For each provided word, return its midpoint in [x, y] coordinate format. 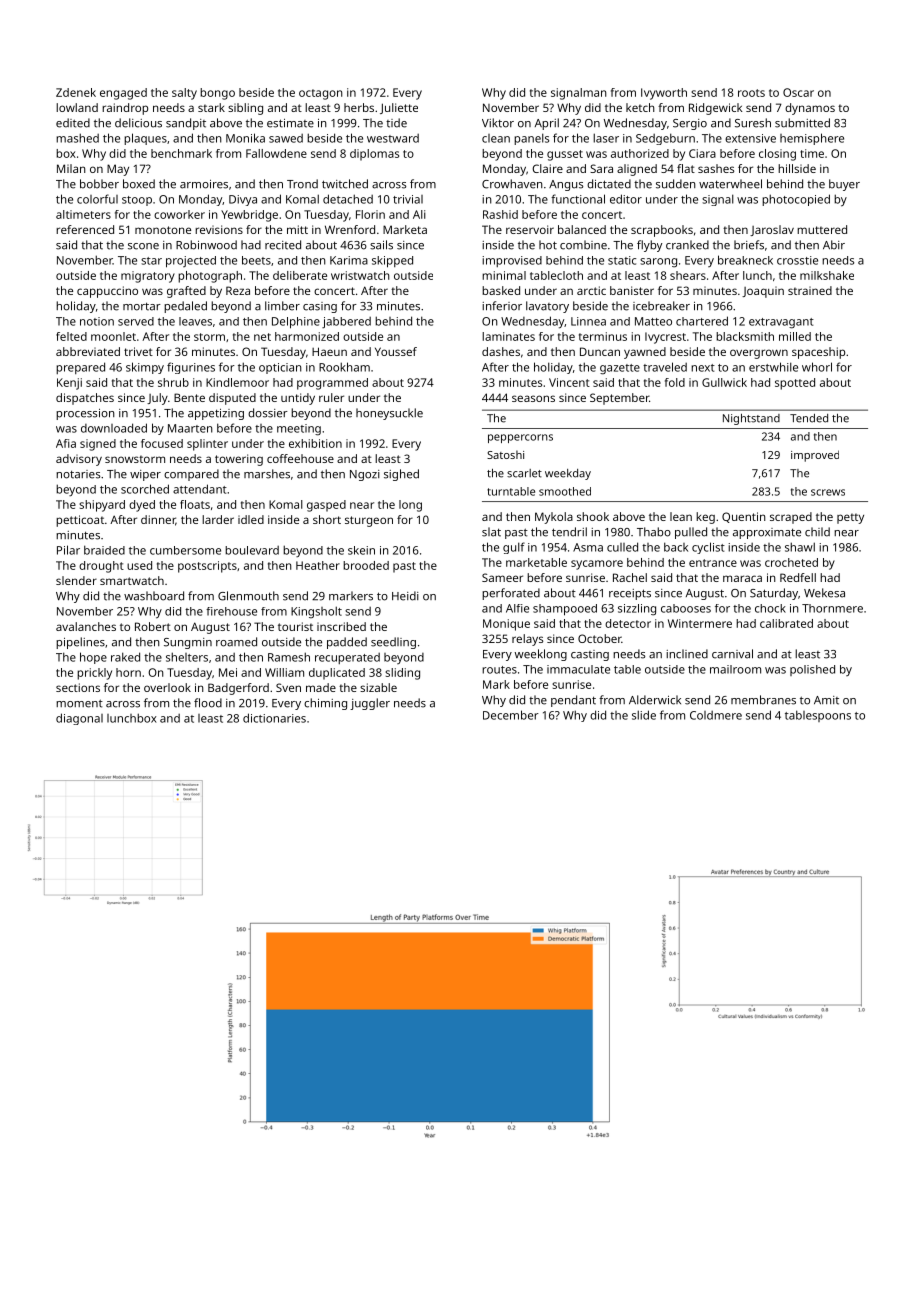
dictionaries [274, 718]
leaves [195, 321]
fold [675, 382]
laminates [508, 336]
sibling [245, 109]
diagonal [79, 719]
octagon [321, 94]
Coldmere [716, 715]
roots [751, 93]
